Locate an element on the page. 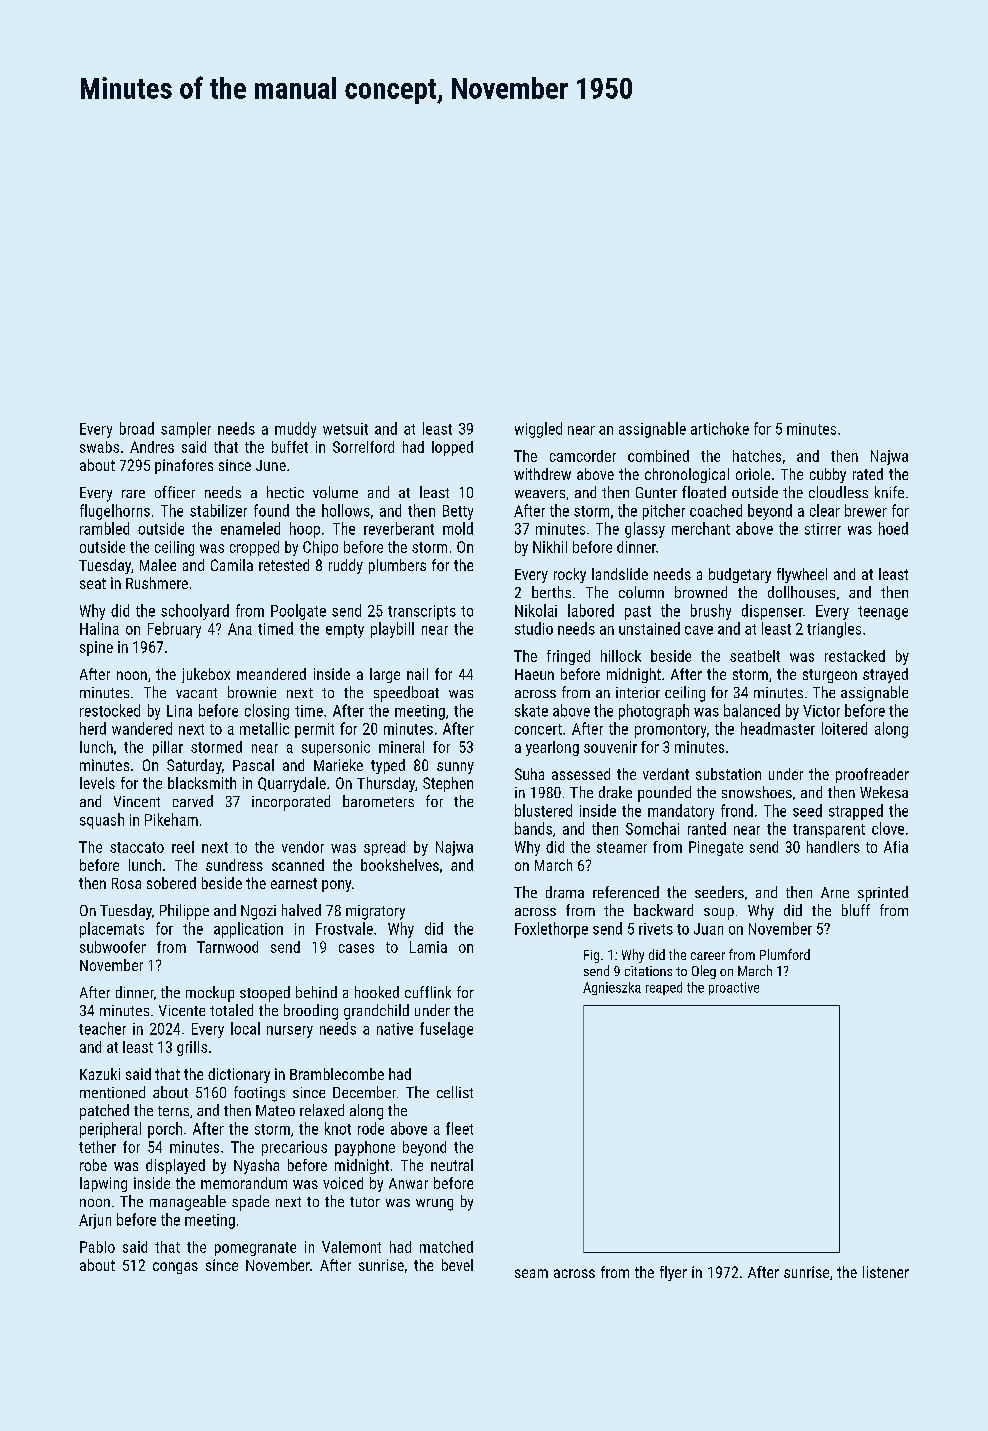 This page has height=1431, width=988. displayed is located at coordinates (175, 1166).
